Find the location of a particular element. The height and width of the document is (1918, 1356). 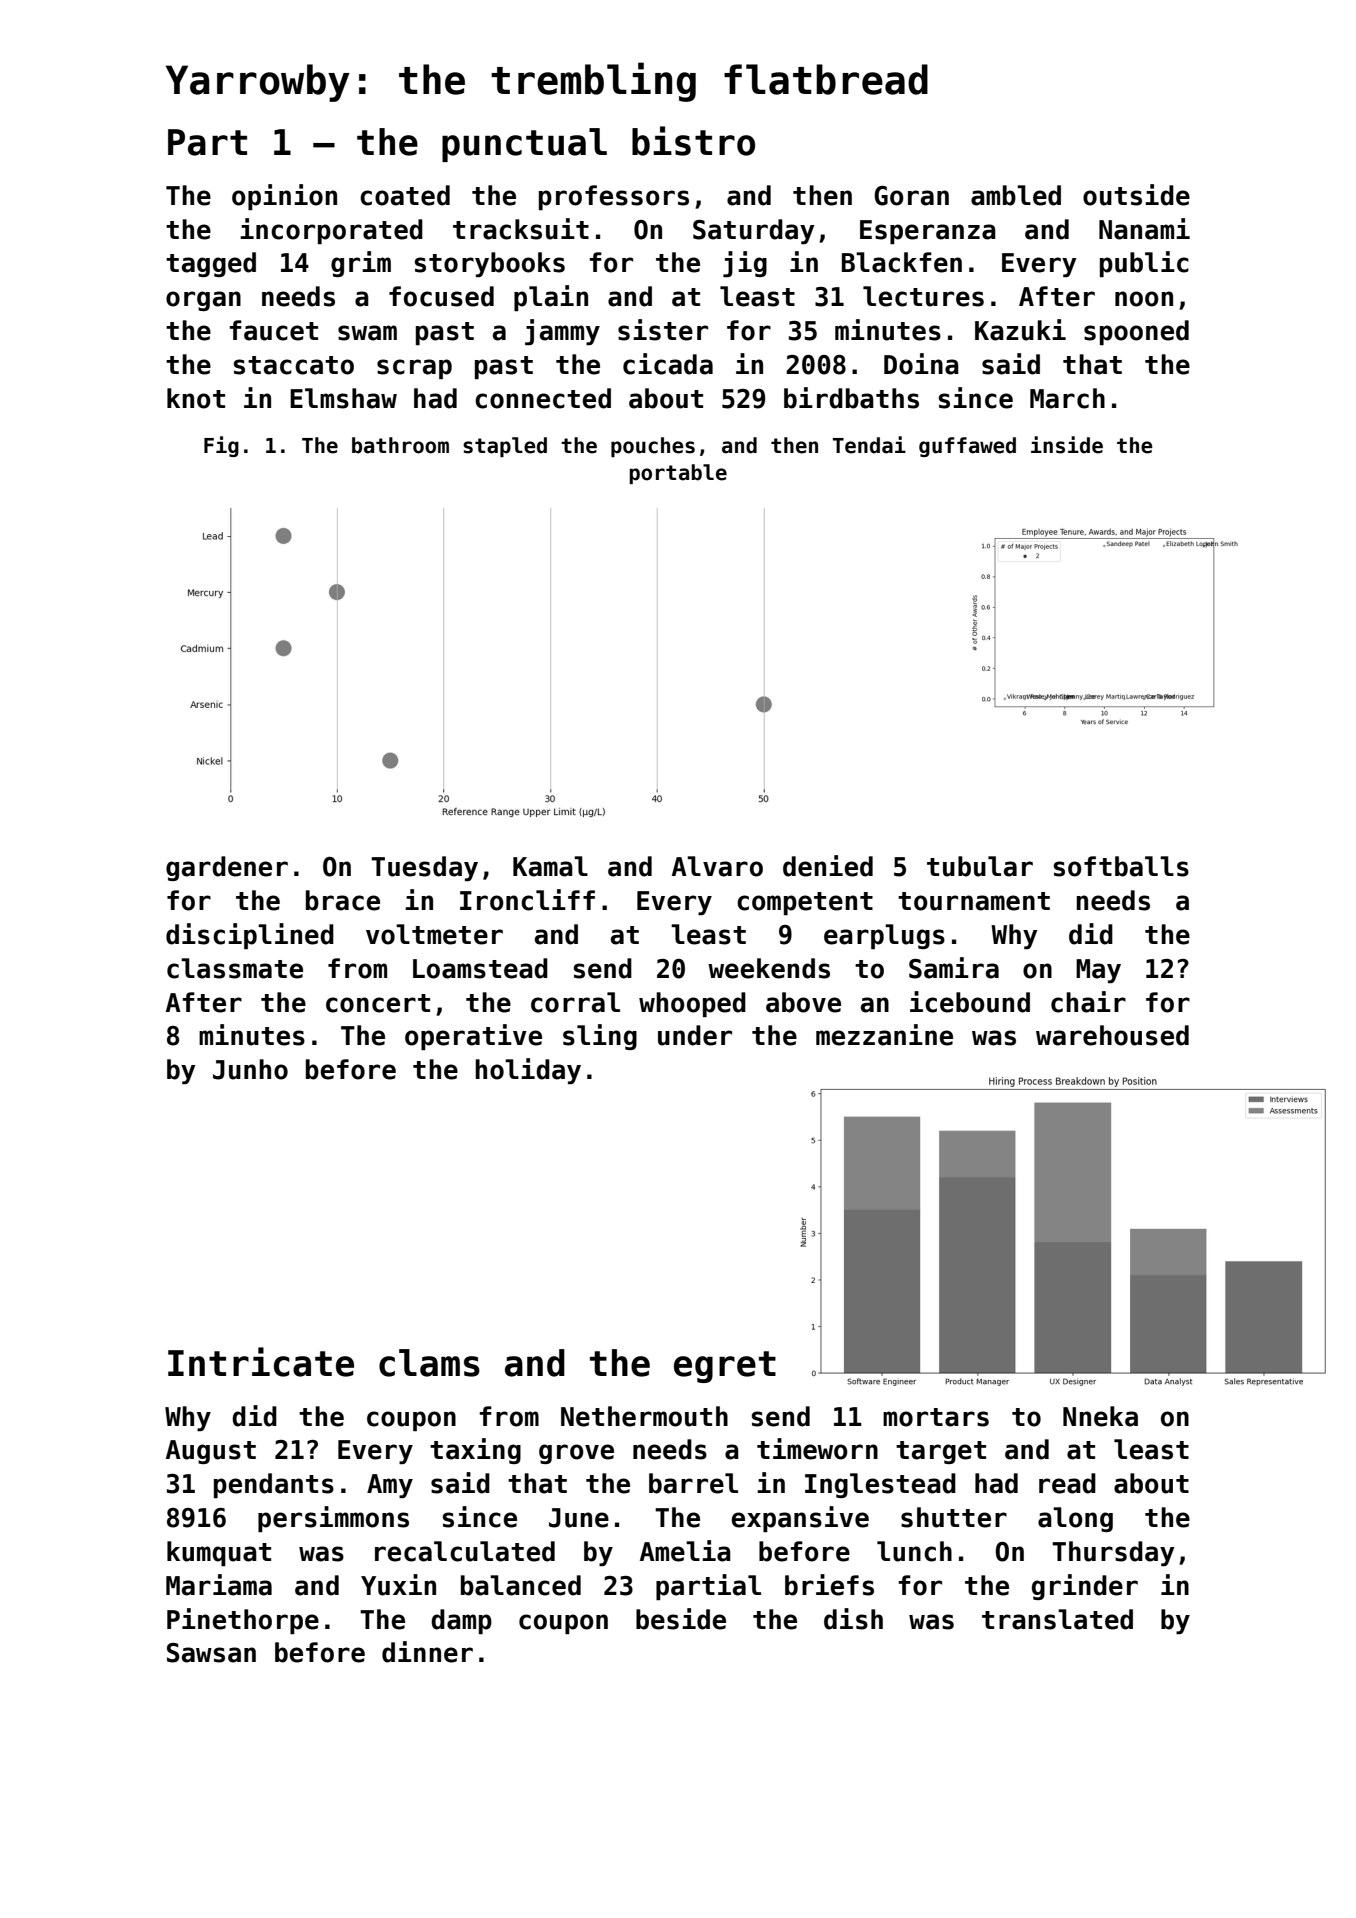

persimmons is located at coordinates (333, 1519).
